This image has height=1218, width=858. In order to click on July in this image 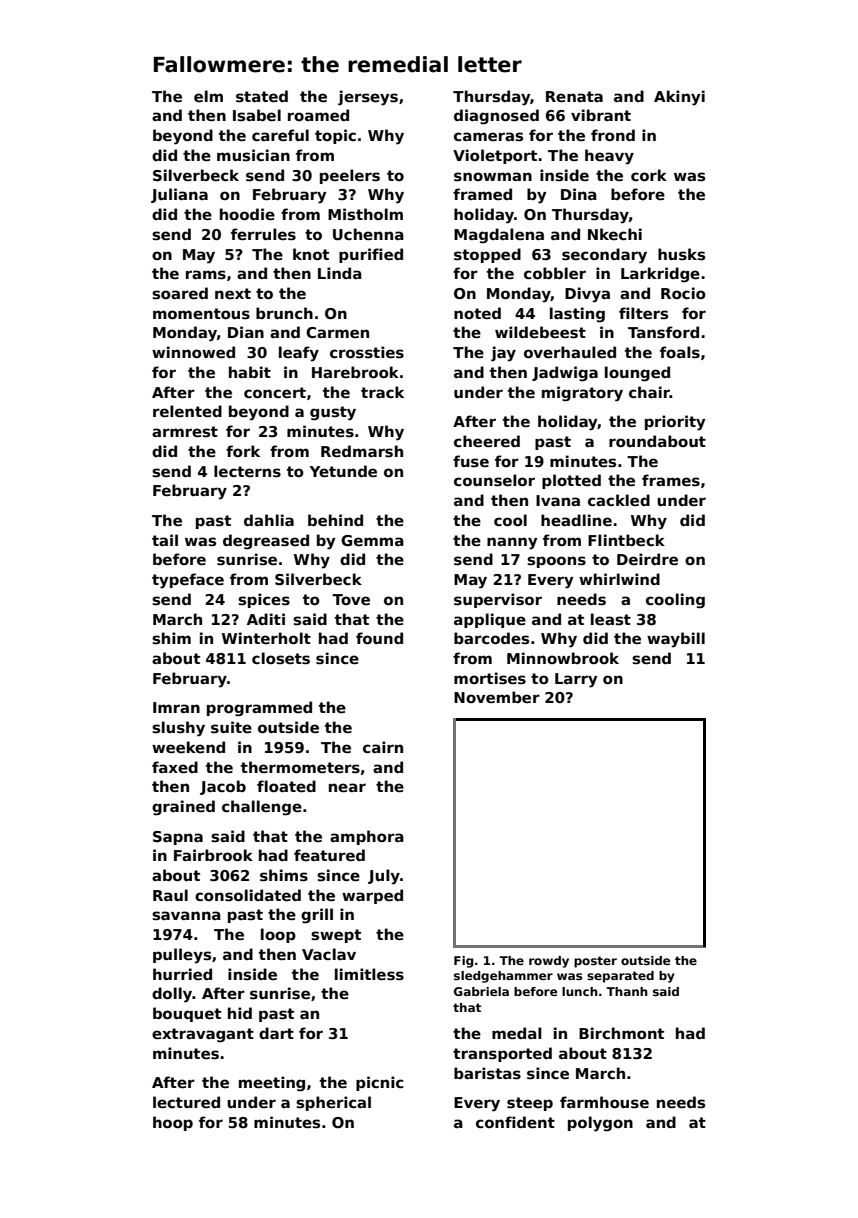, I will do `click(384, 877)`.
